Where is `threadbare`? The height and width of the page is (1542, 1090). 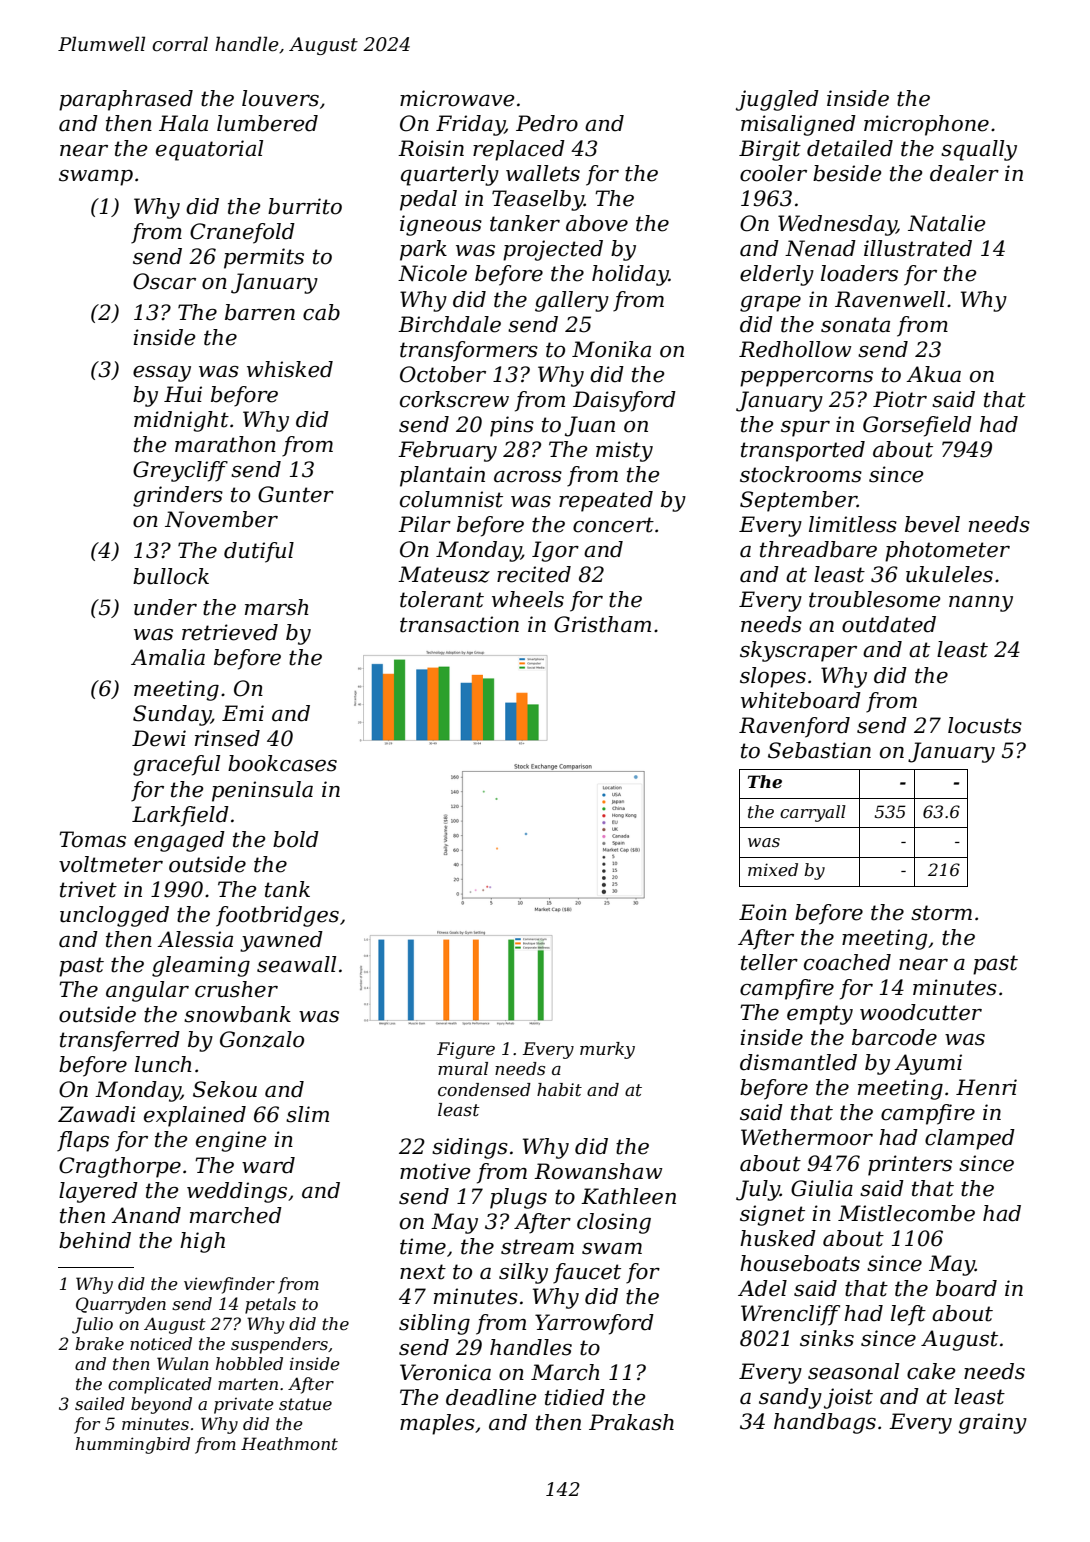
threadbare is located at coordinates (818, 549).
